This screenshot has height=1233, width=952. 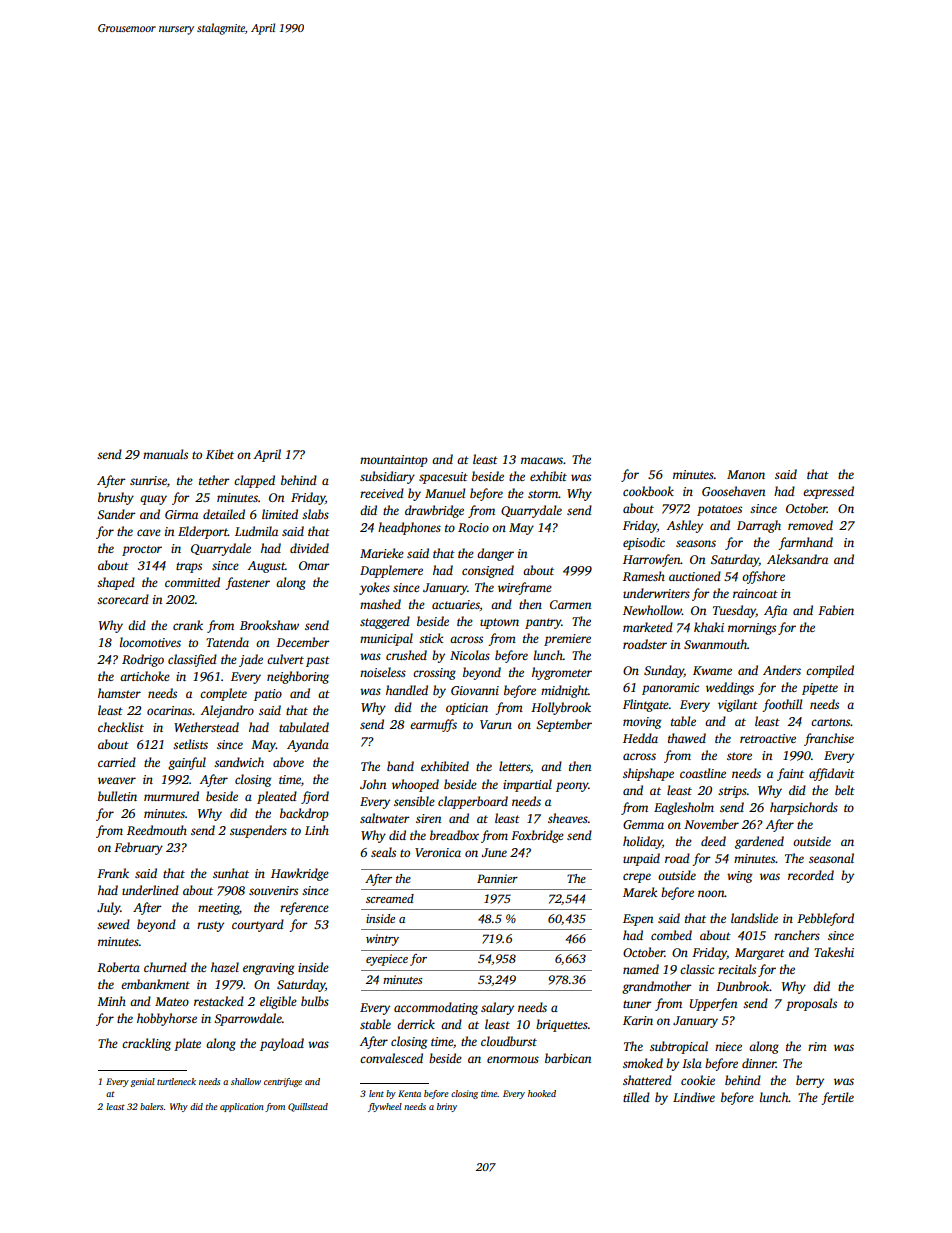 What do you see at coordinates (836, 610) in the screenshot?
I see `Fabien` at bounding box center [836, 610].
